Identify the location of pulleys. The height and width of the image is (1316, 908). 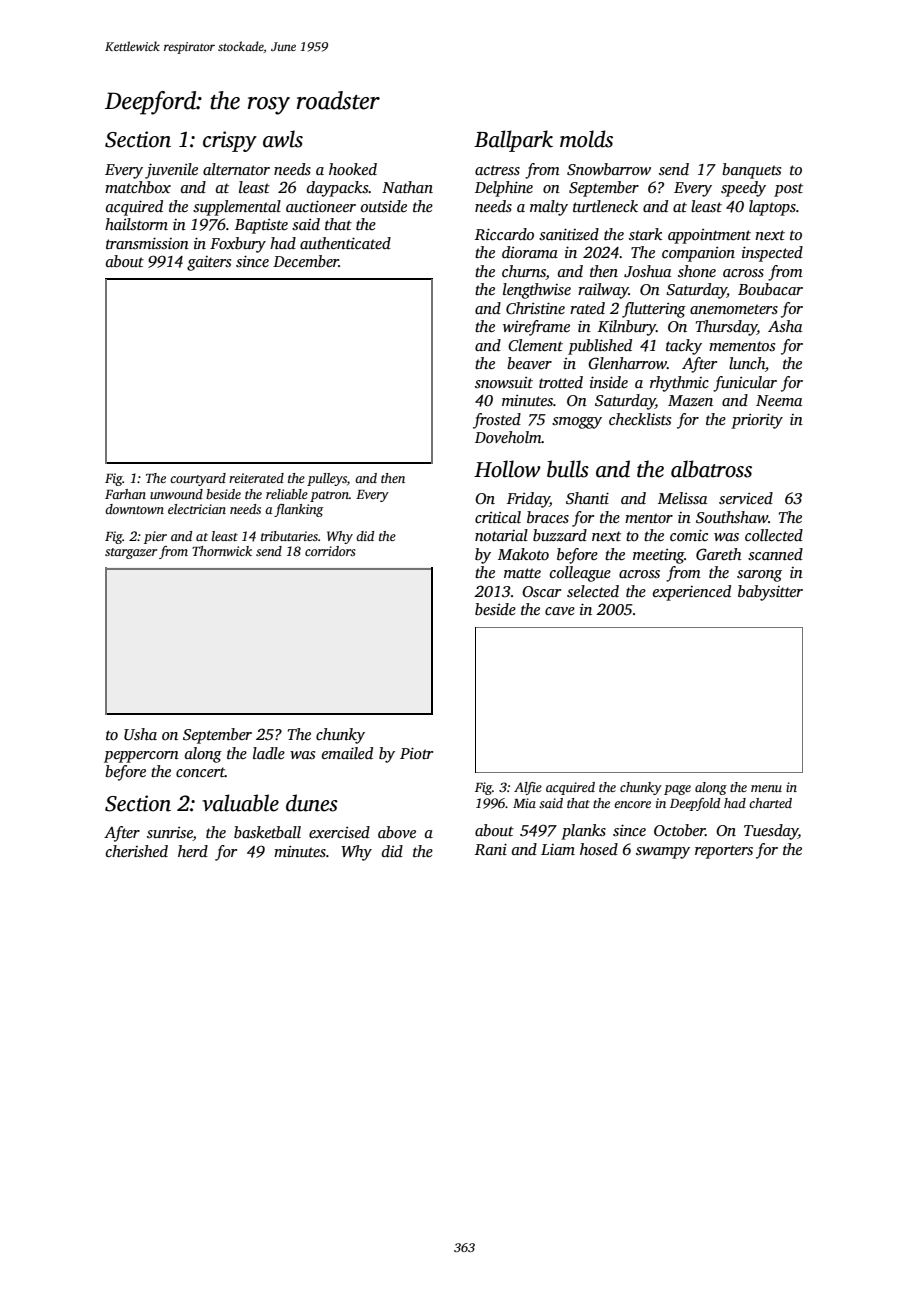
(327, 479).
